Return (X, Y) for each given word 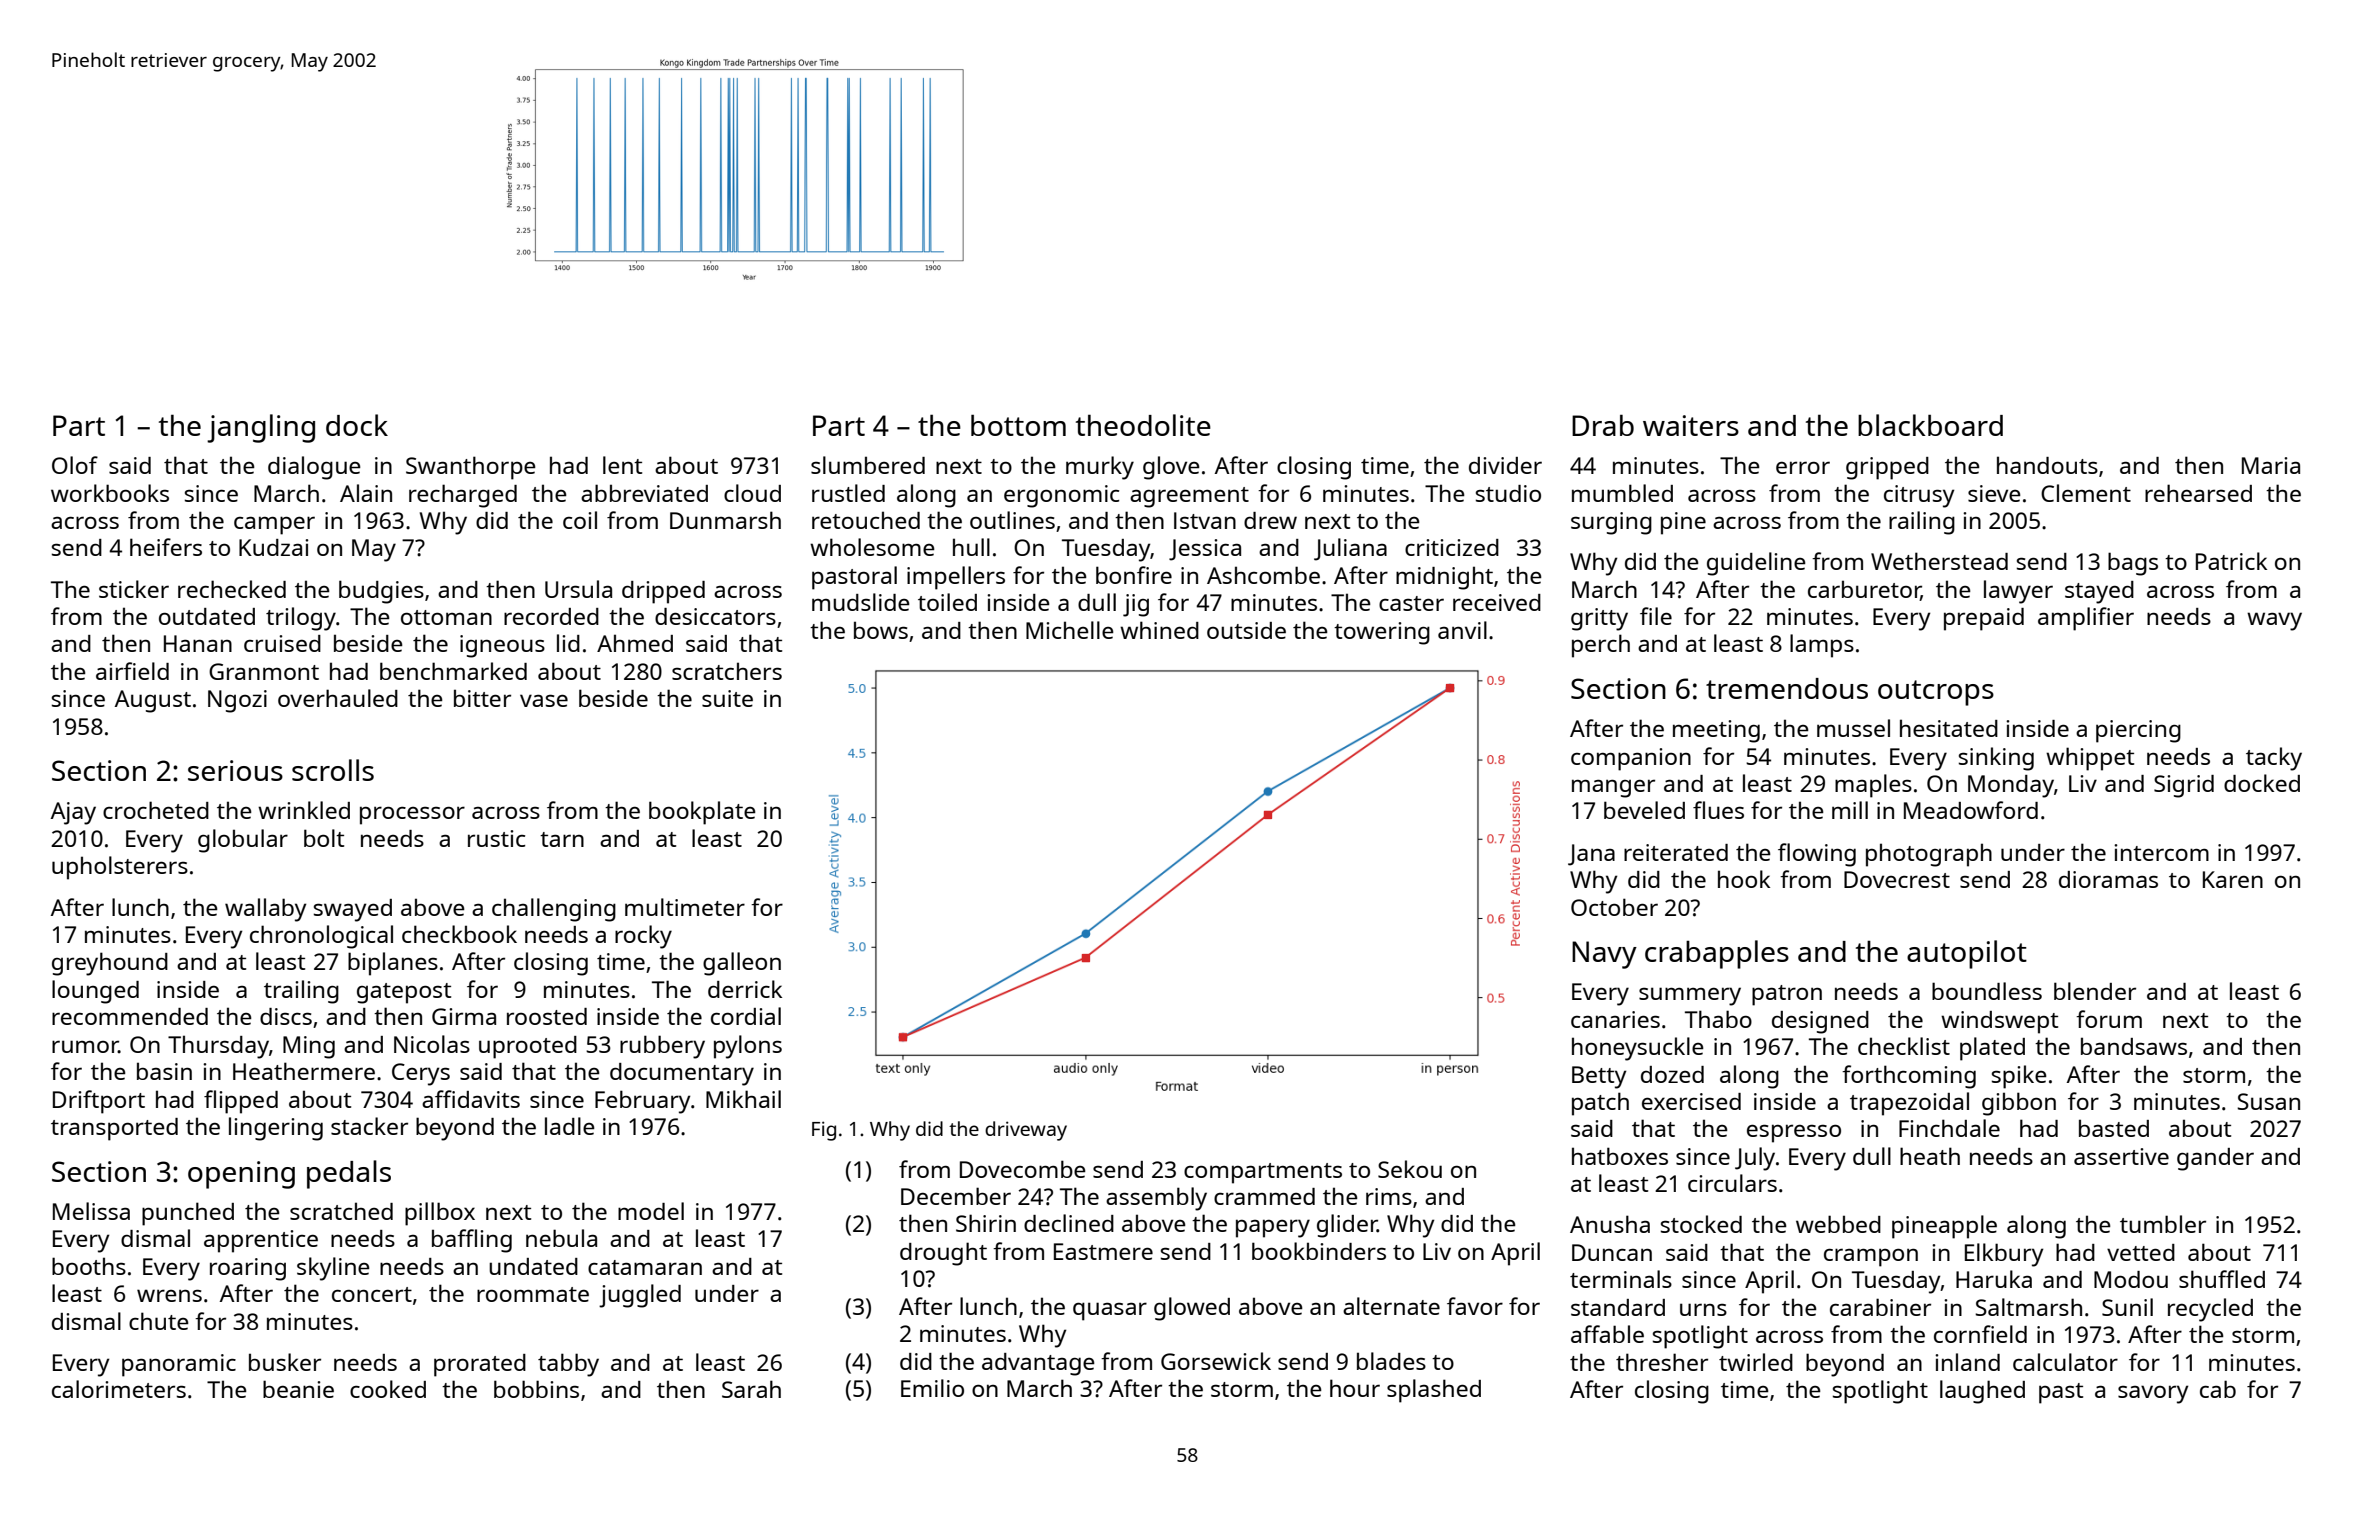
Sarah (751, 1389)
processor (412, 815)
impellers (956, 578)
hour (1355, 1388)
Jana (1591, 855)
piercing (2138, 731)
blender (2095, 991)
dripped (663, 592)
